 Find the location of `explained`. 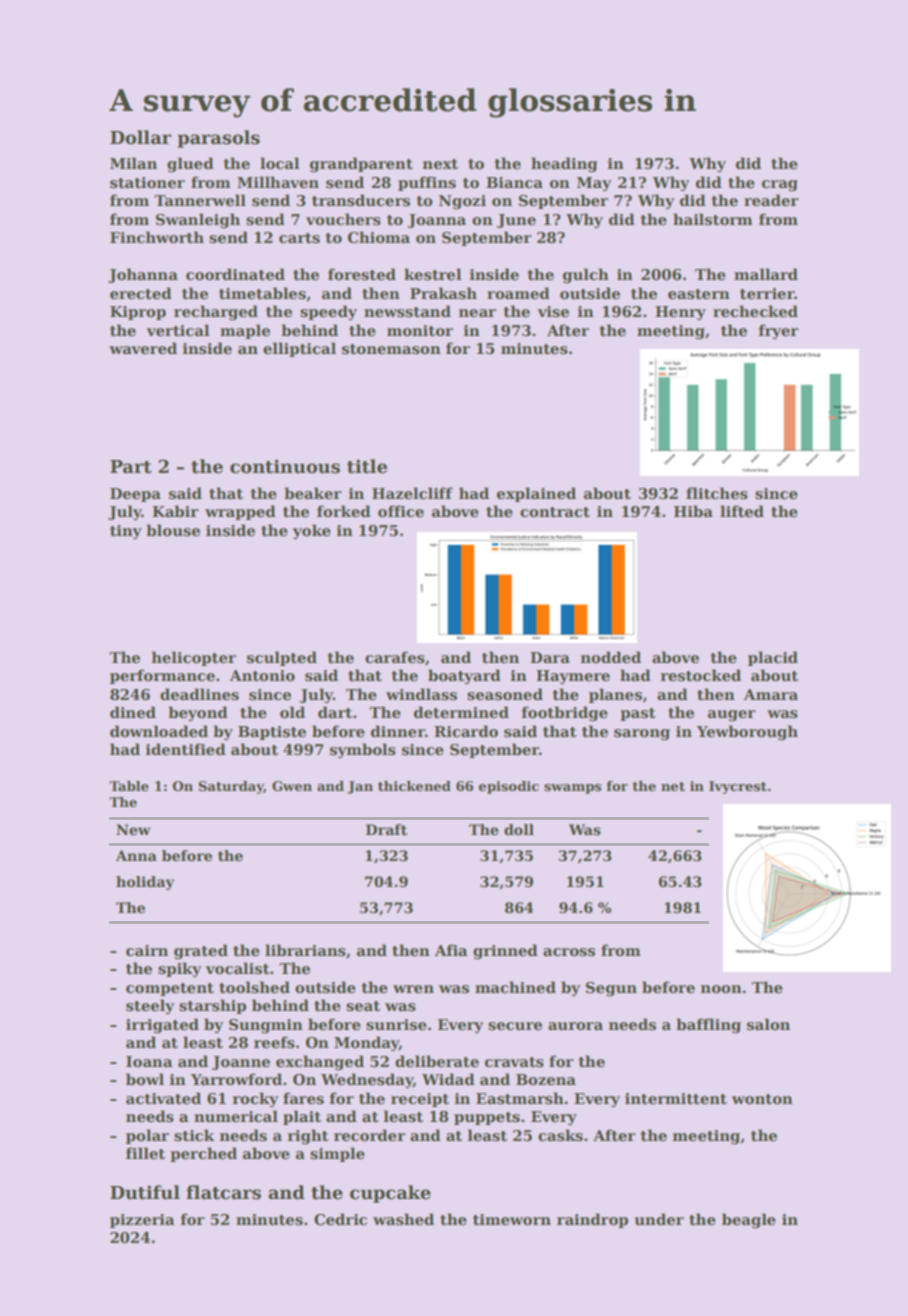

explained is located at coordinates (536, 494).
